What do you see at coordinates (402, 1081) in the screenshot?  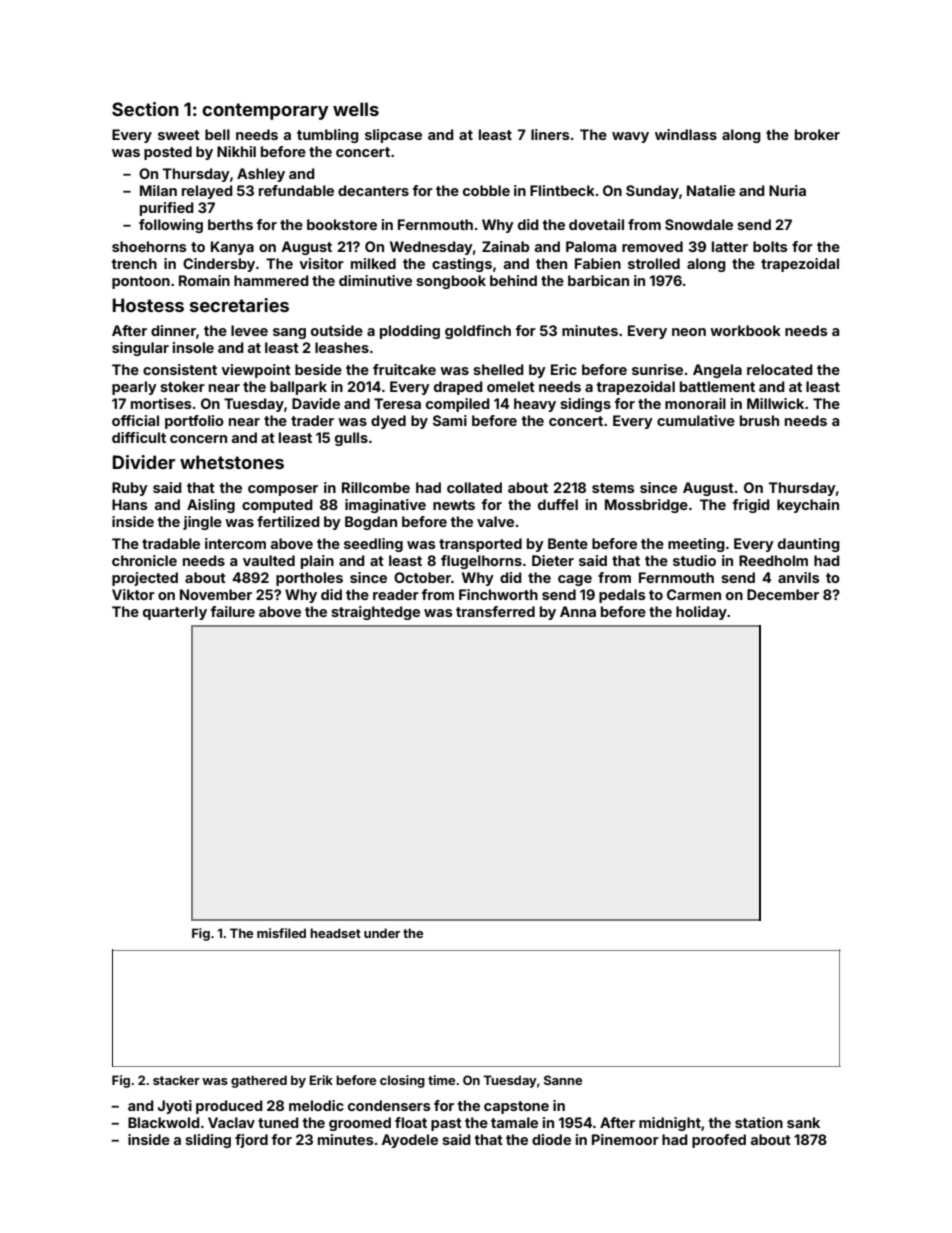 I see `closing` at bounding box center [402, 1081].
